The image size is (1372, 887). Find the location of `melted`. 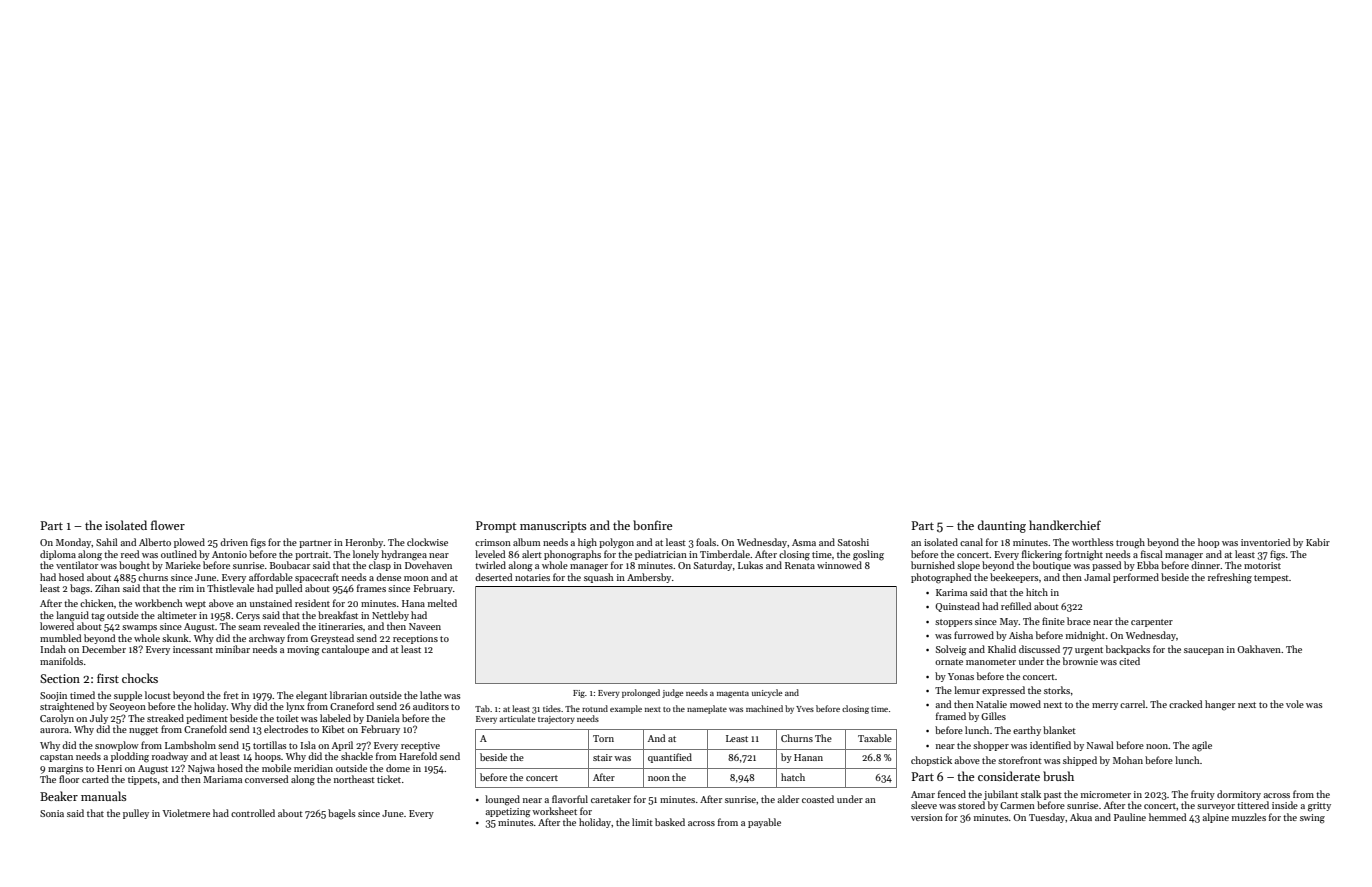

melted is located at coordinates (442, 603).
